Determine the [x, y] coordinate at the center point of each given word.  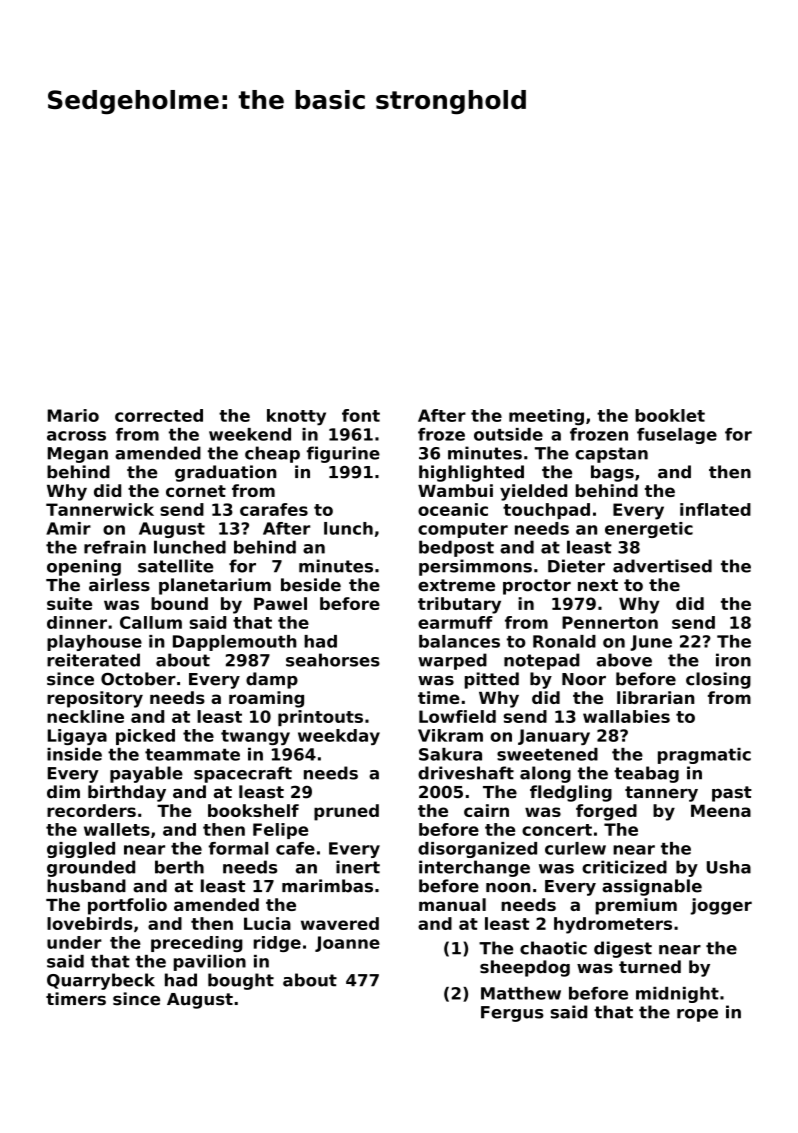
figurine [343, 454]
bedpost [456, 548]
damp [272, 680]
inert [358, 867]
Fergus [512, 1014]
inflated [715, 509]
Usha [729, 867]
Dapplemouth [234, 643]
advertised [662, 566]
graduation [225, 473]
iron [733, 660]
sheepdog [525, 968]
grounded [91, 868]
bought [241, 981]
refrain [115, 547]
